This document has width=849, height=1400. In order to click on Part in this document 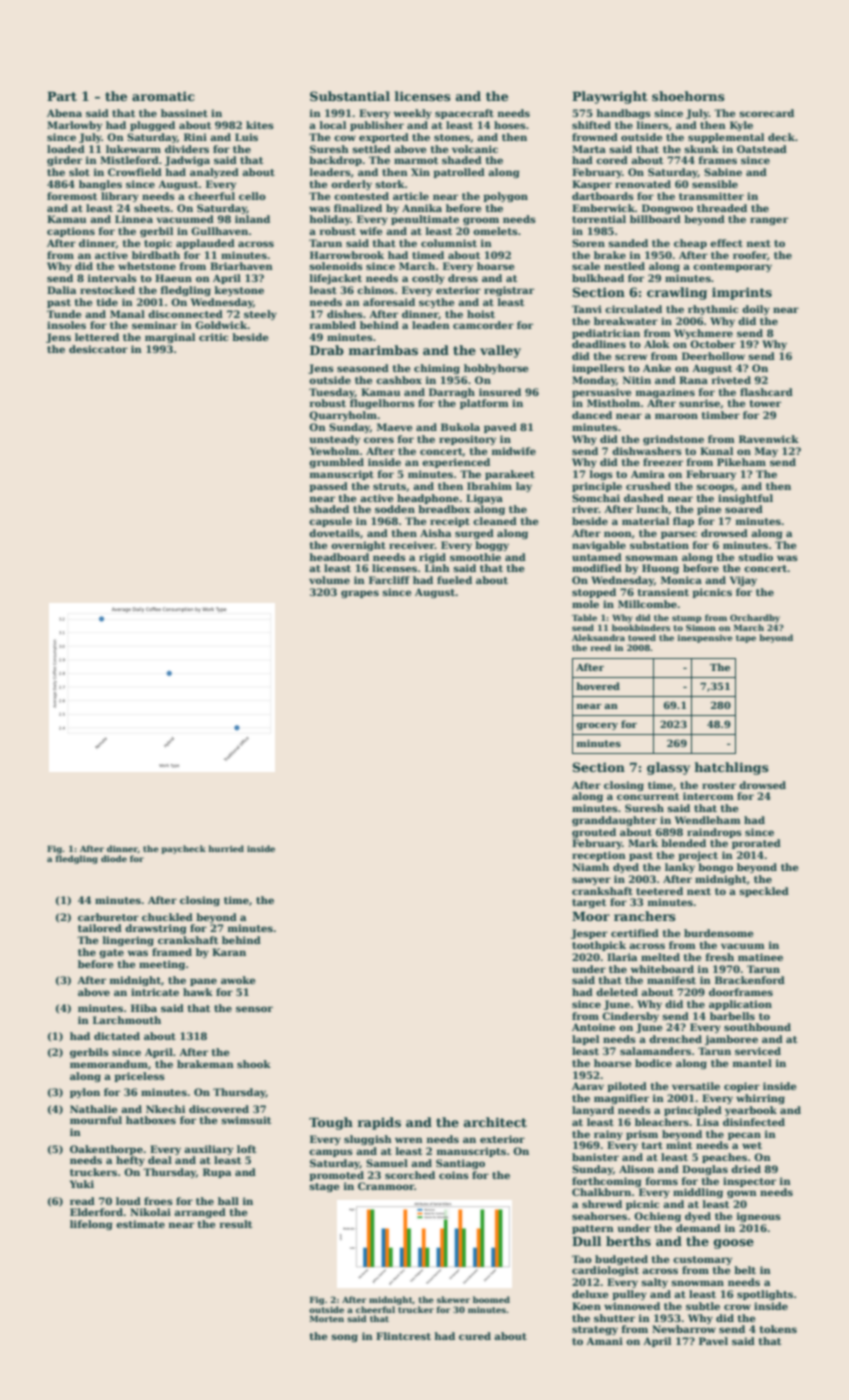, I will do `click(62, 96)`.
